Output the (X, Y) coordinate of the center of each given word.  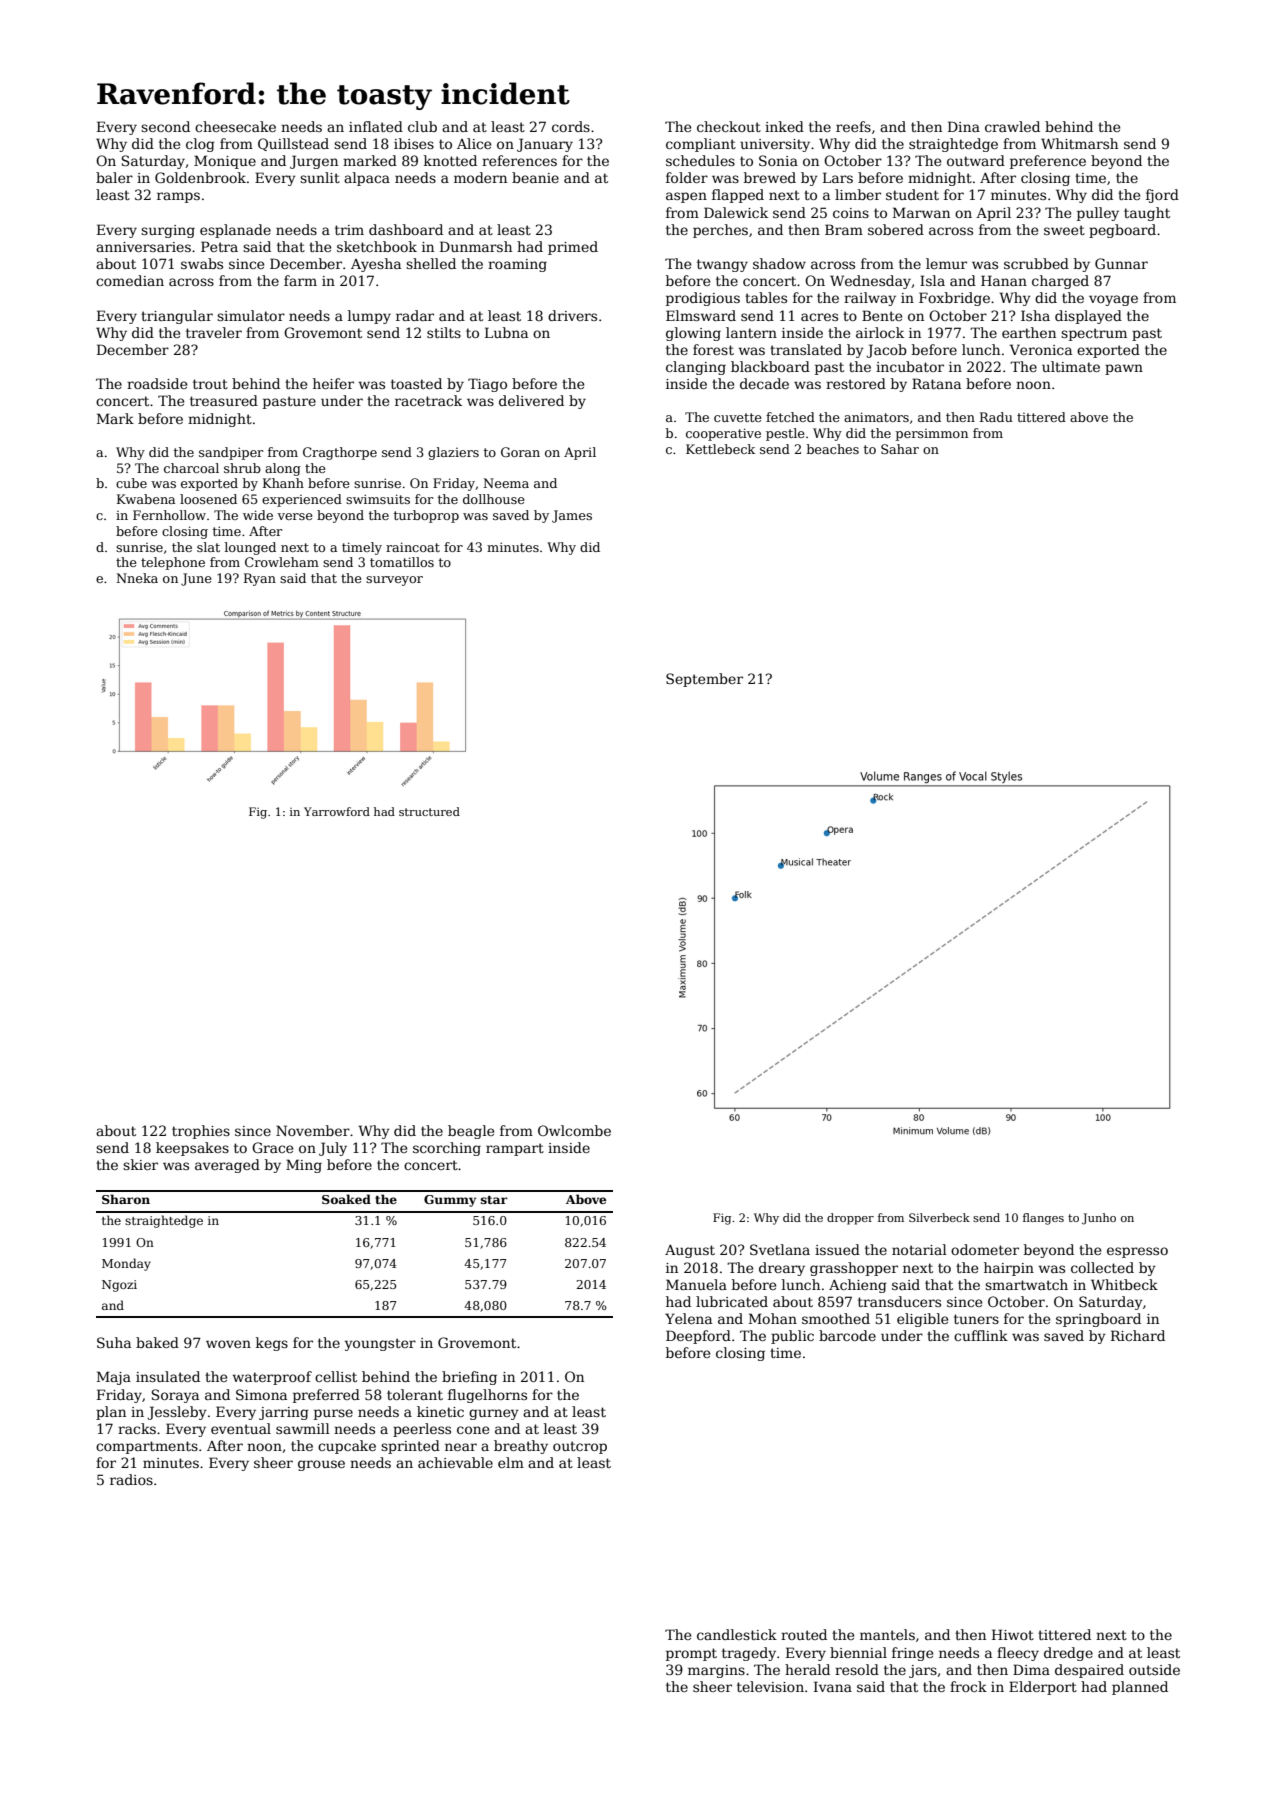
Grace (272, 1147)
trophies (201, 1132)
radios (131, 1479)
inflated (376, 126)
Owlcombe (574, 1130)
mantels (887, 1634)
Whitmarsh (1079, 143)
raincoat (413, 547)
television (770, 1686)
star (494, 1200)
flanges (1043, 1219)
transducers (899, 1301)
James (572, 516)
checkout (729, 126)
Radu (996, 417)
